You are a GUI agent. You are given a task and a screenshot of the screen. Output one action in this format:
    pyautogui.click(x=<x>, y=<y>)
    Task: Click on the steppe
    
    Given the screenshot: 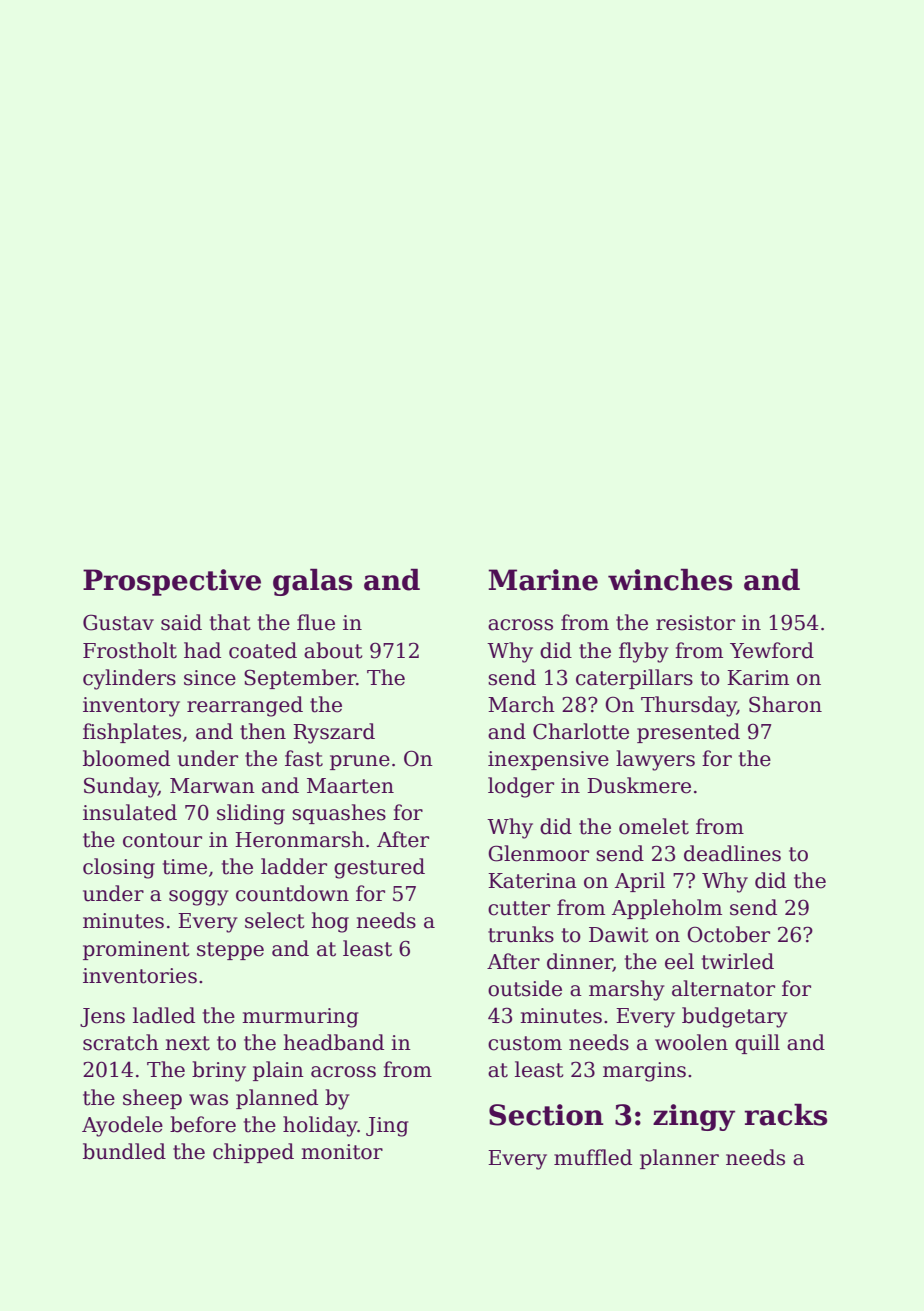 What is the action you would take?
    pyautogui.click(x=230, y=951)
